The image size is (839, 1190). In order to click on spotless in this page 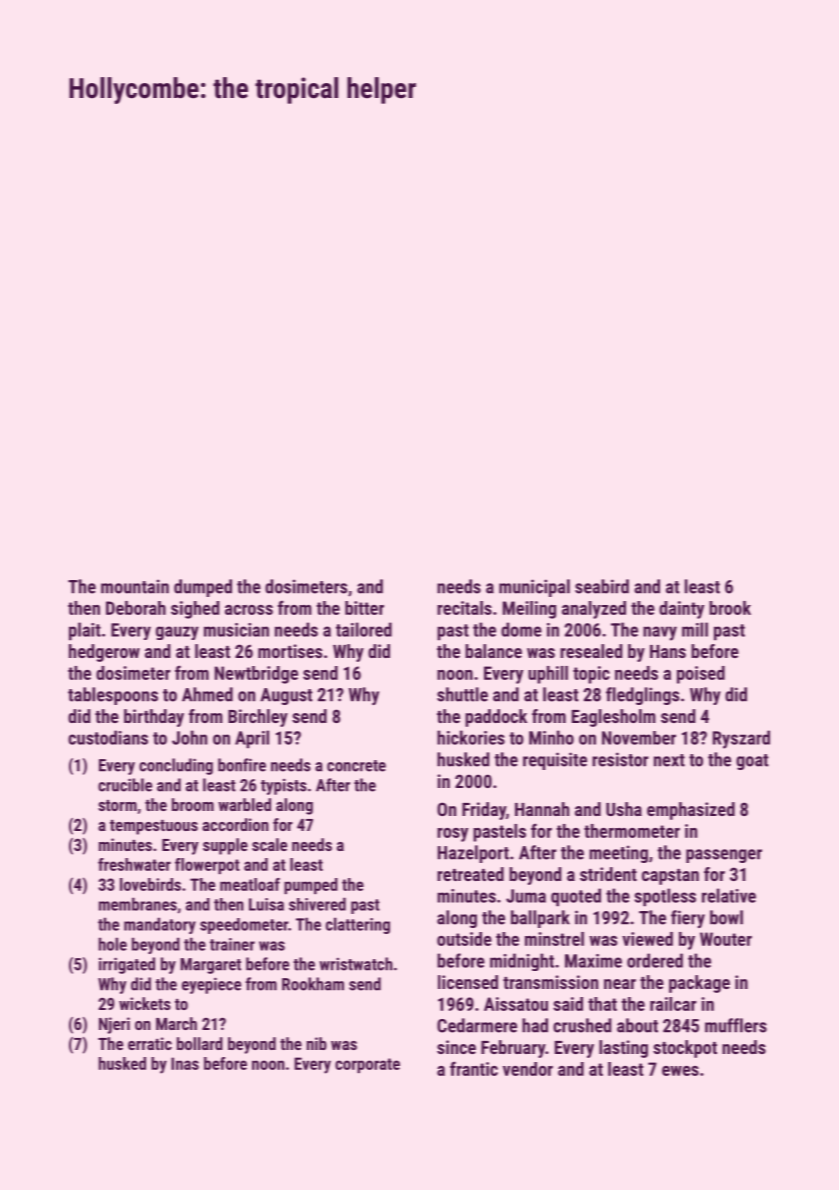, I will do `click(665, 897)`.
